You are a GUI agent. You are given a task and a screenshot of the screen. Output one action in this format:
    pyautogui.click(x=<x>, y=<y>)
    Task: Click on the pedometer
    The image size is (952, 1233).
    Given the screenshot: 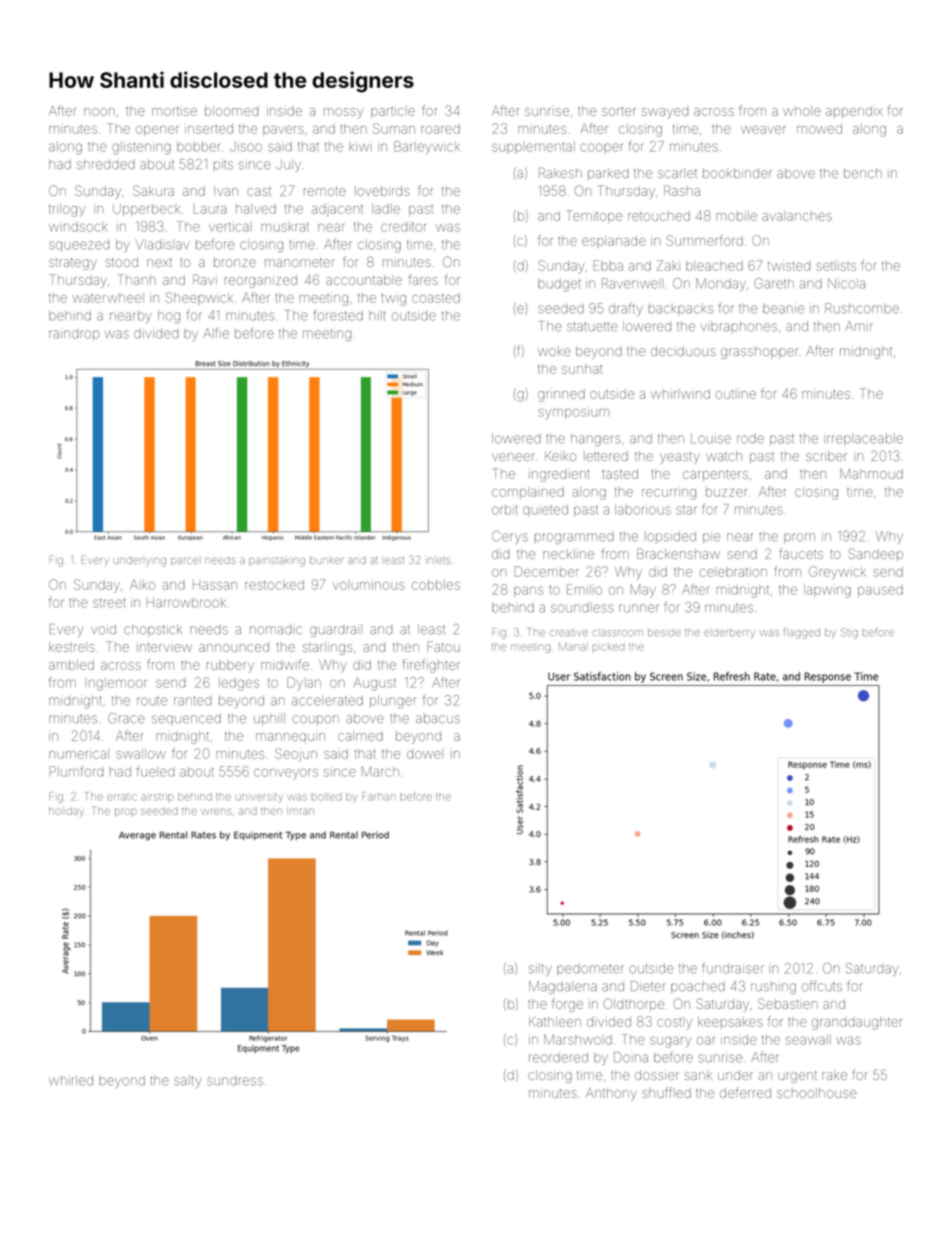 What is the action you would take?
    pyautogui.click(x=590, y=970)
